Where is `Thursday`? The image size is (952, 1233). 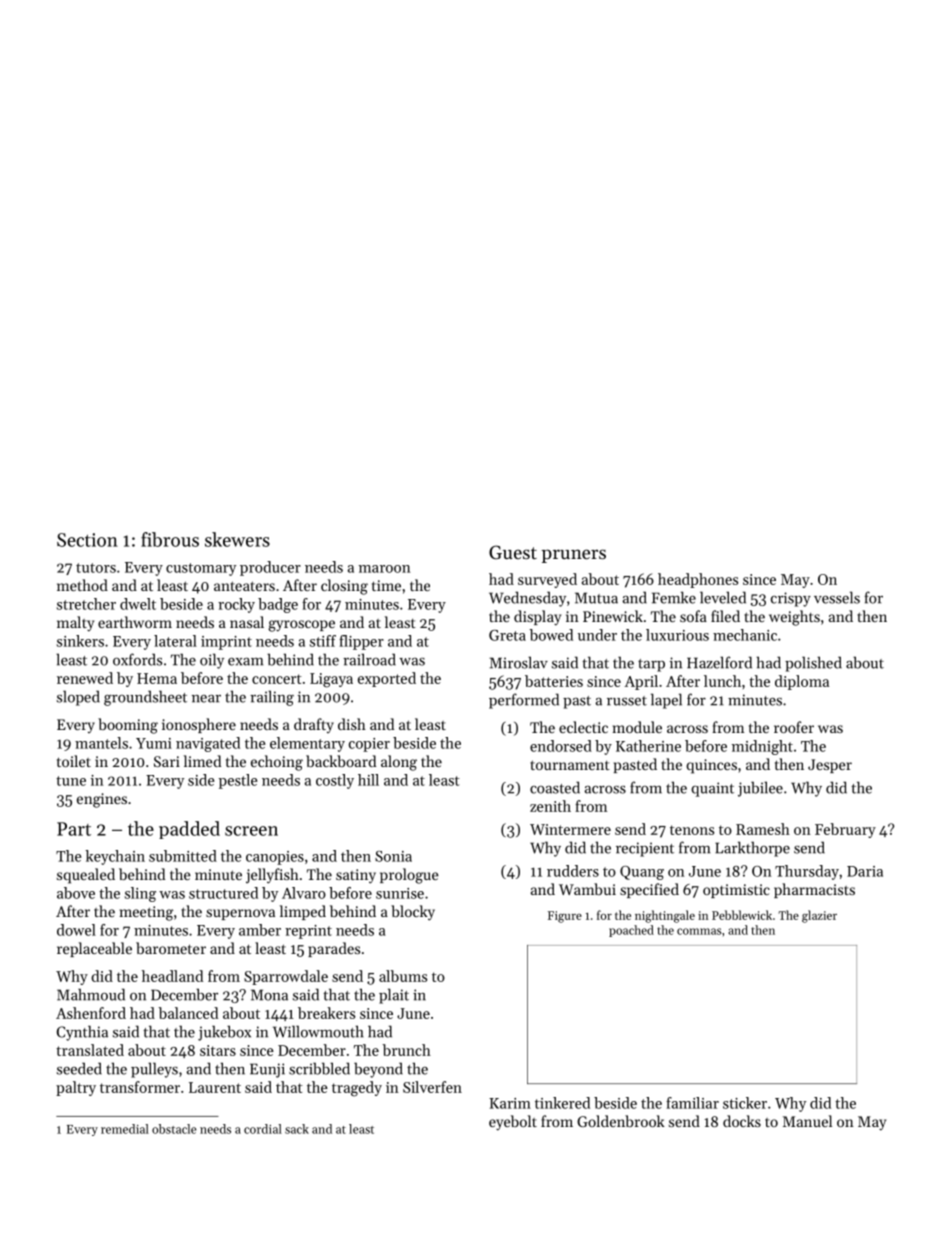 Thursday is located at coordinates (807, 872).
